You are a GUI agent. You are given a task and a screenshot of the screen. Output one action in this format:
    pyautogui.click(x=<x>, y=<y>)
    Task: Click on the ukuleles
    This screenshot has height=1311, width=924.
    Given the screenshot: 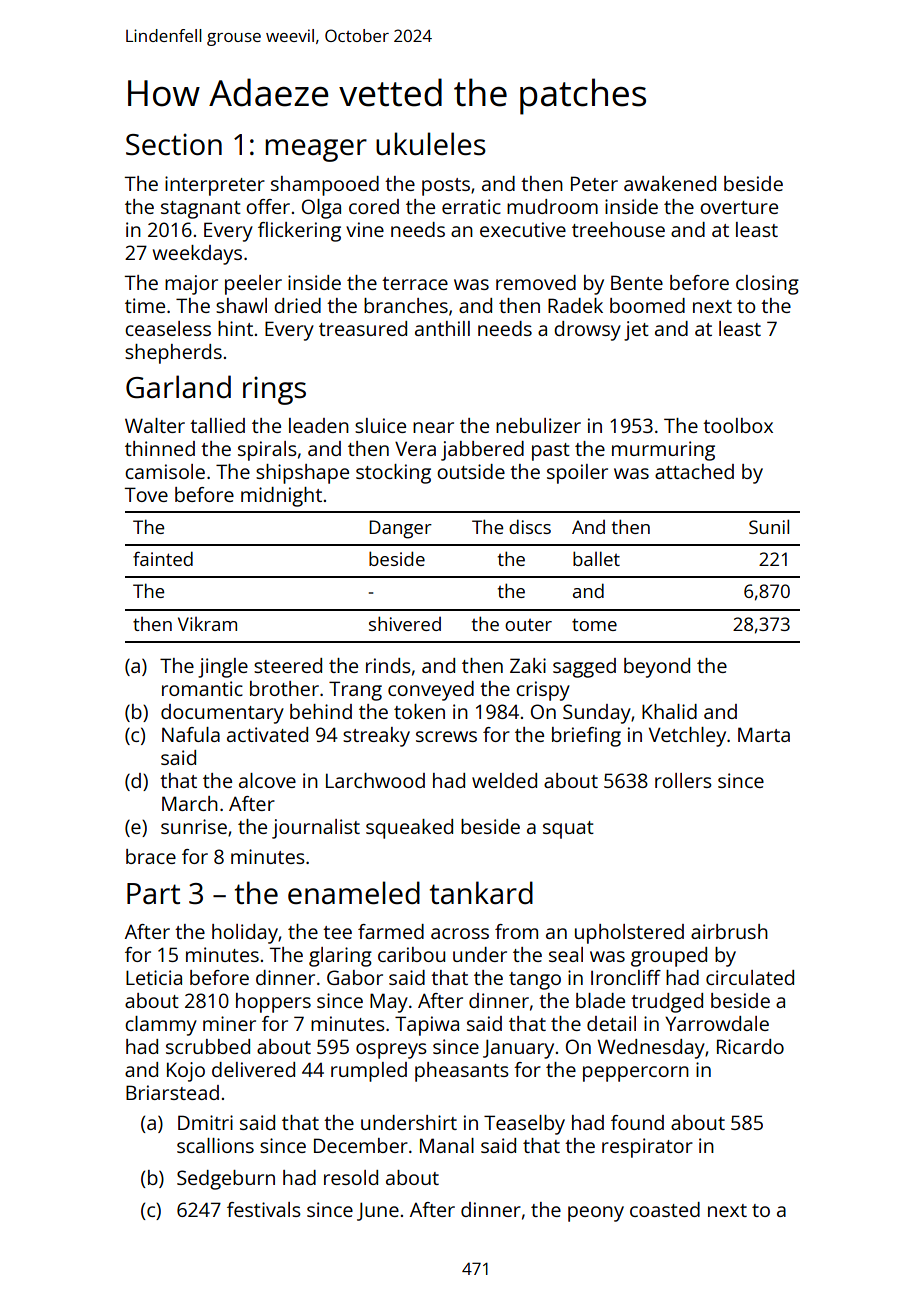 What is the action you would take?
    pyautogui.click(x=431, y=144)
